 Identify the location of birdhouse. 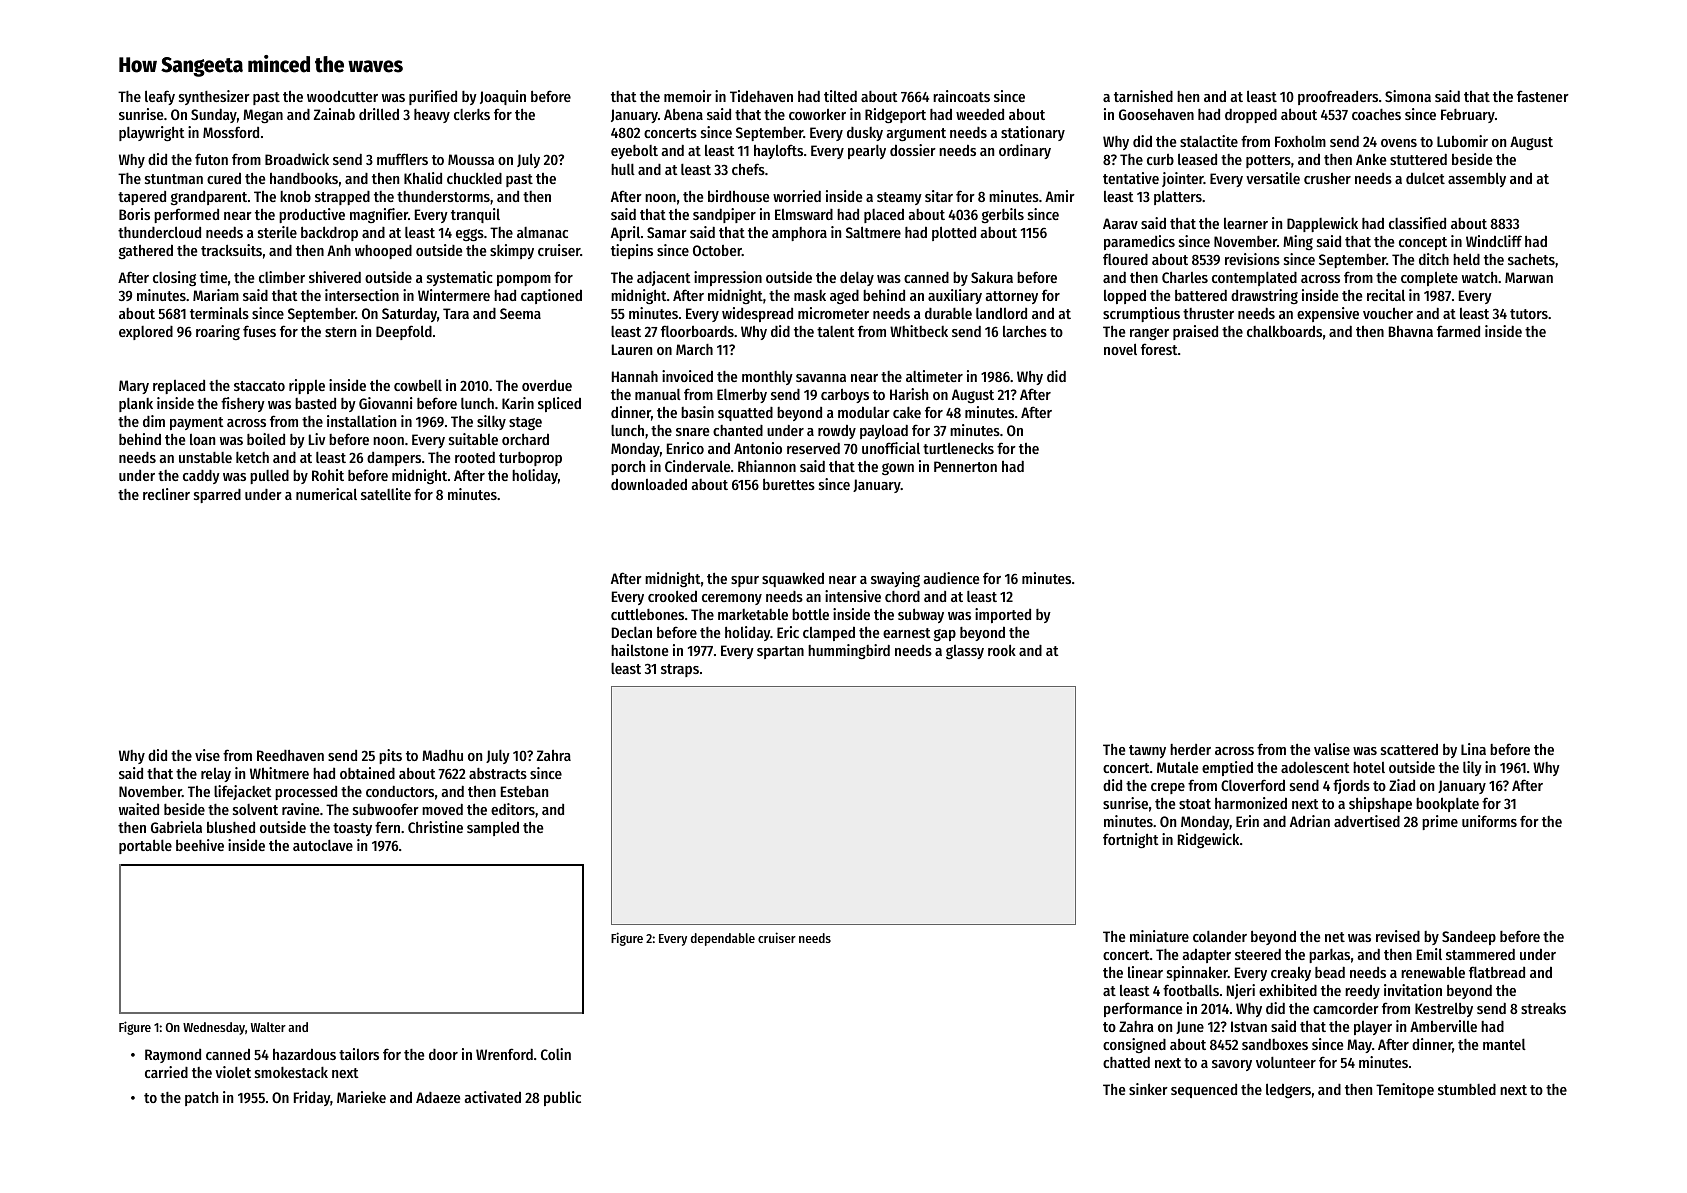
(738, 196).
